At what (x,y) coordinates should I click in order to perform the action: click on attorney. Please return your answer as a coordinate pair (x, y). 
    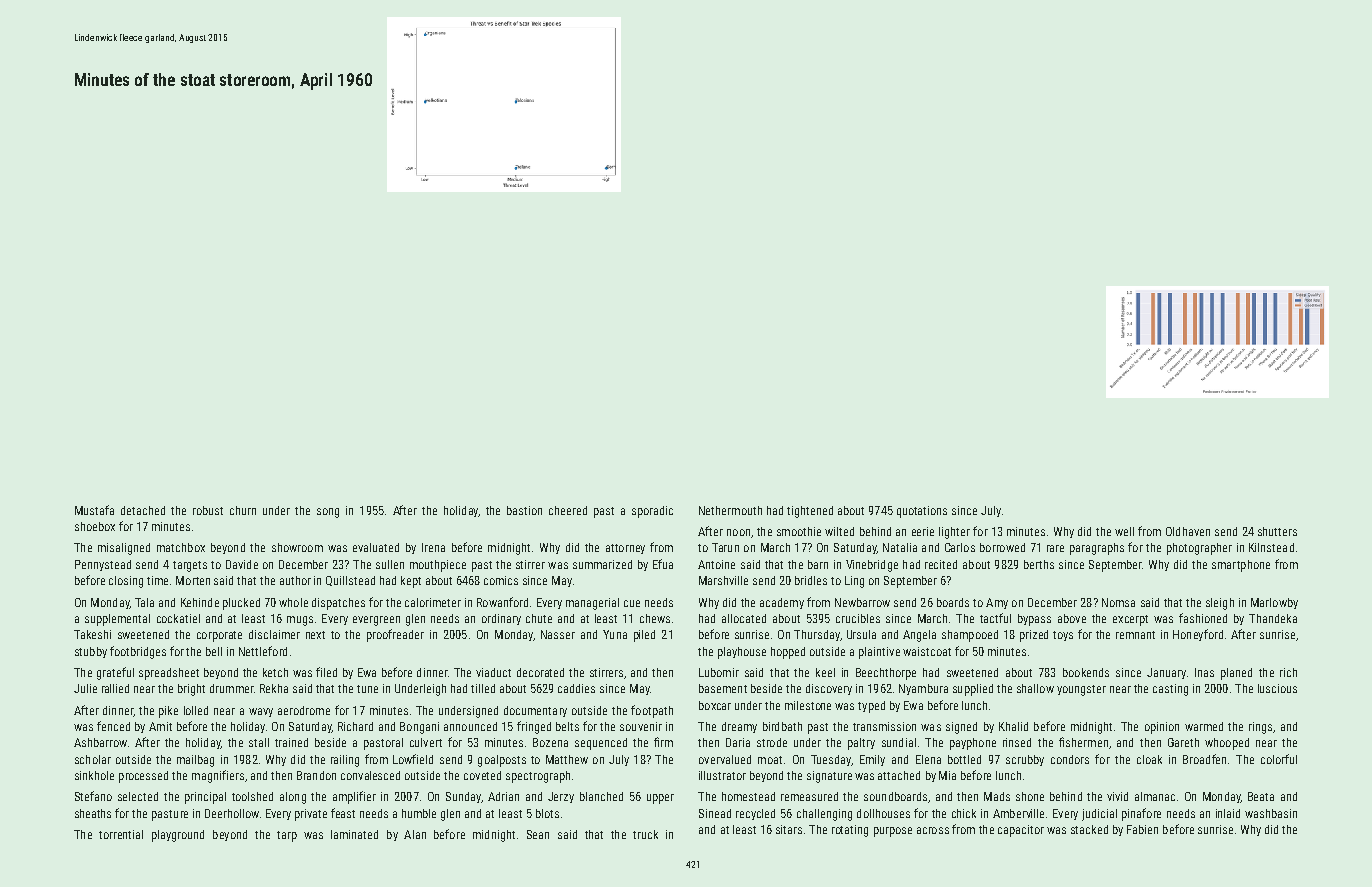
    Looking at the image, I should click on (625, 549).
